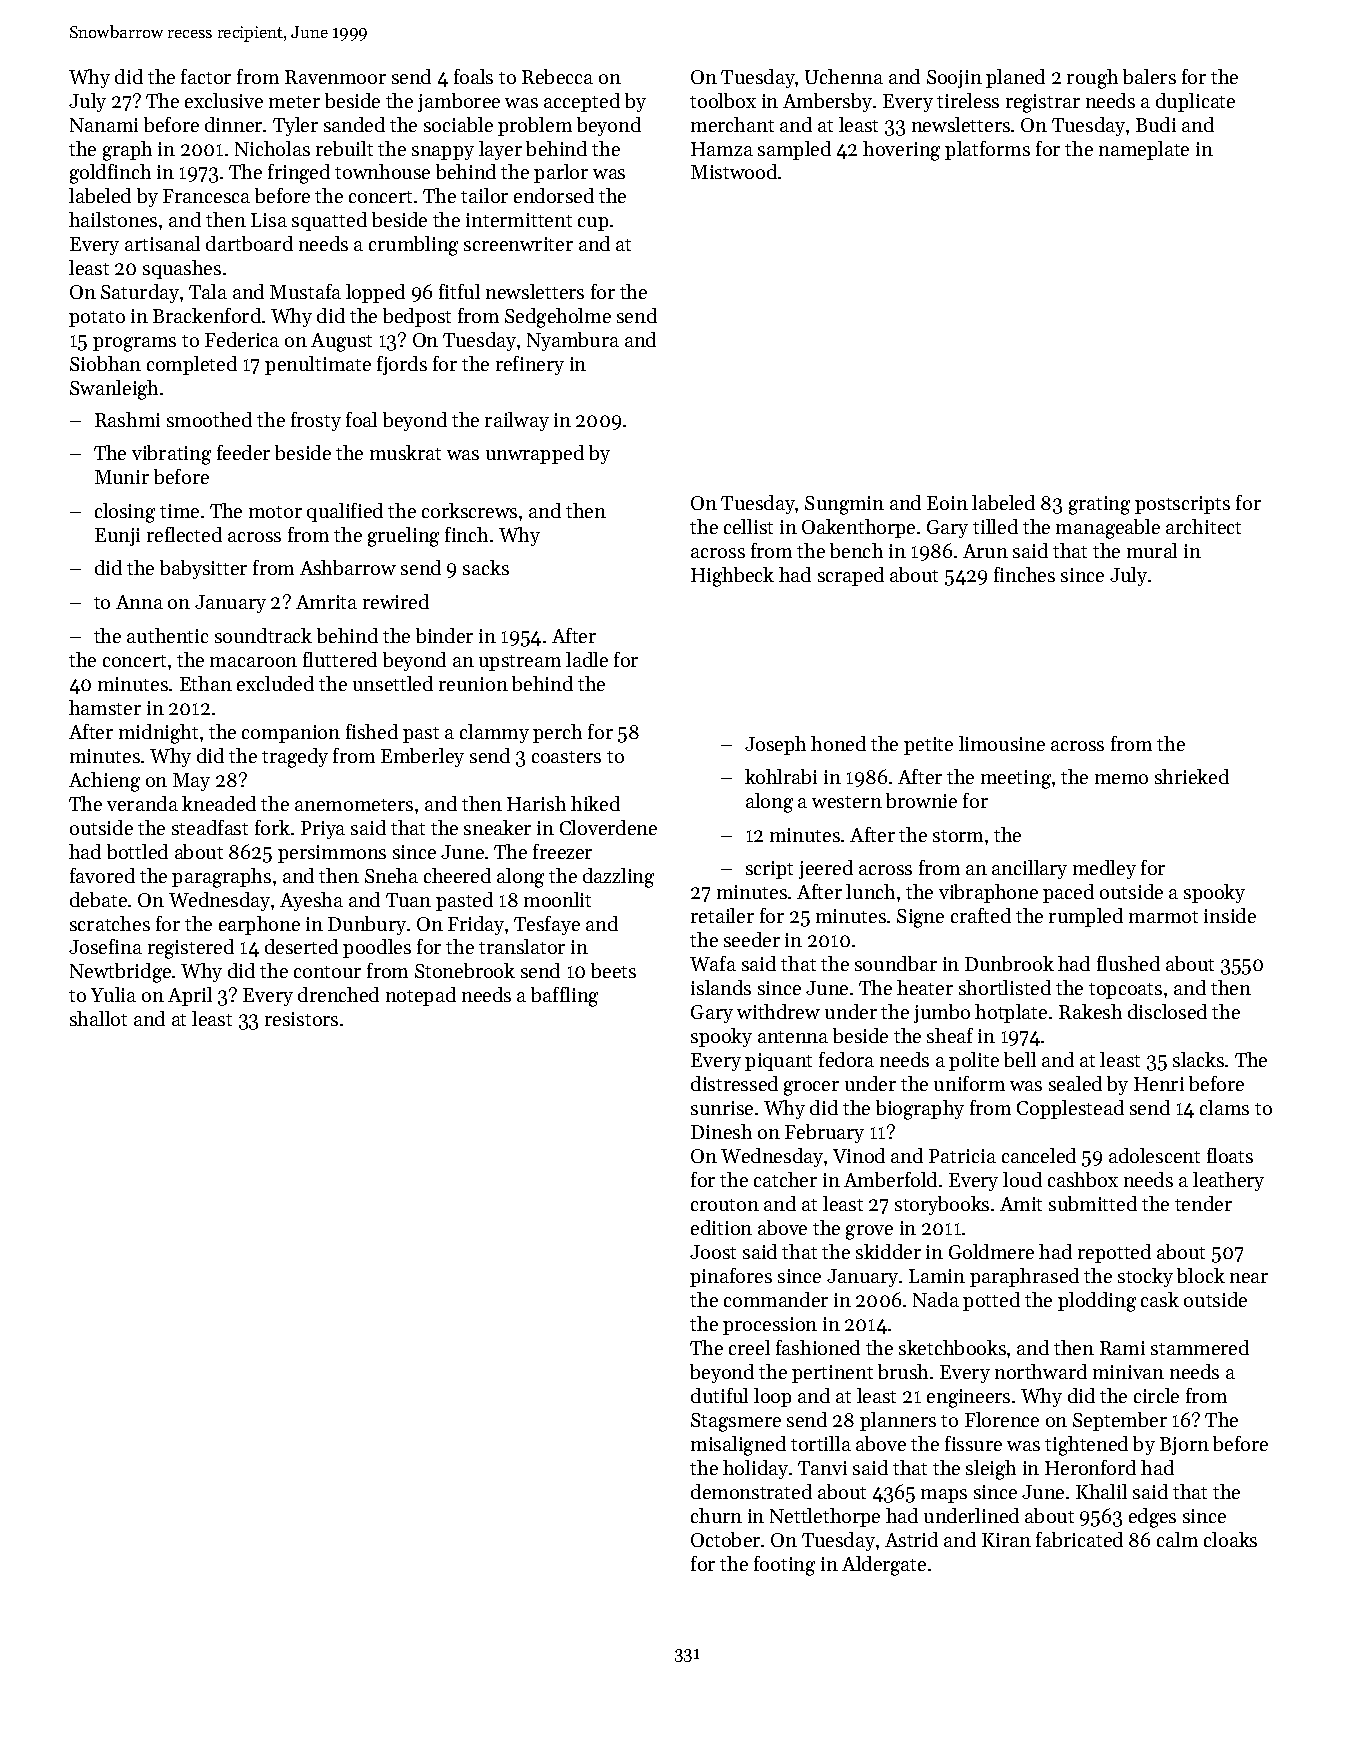 This screenshot has width=1349, height=1745. What do you see at coordinates (988, 893) in the screenshot?
I see `vibraphone` at bounding box center [988, 893].
